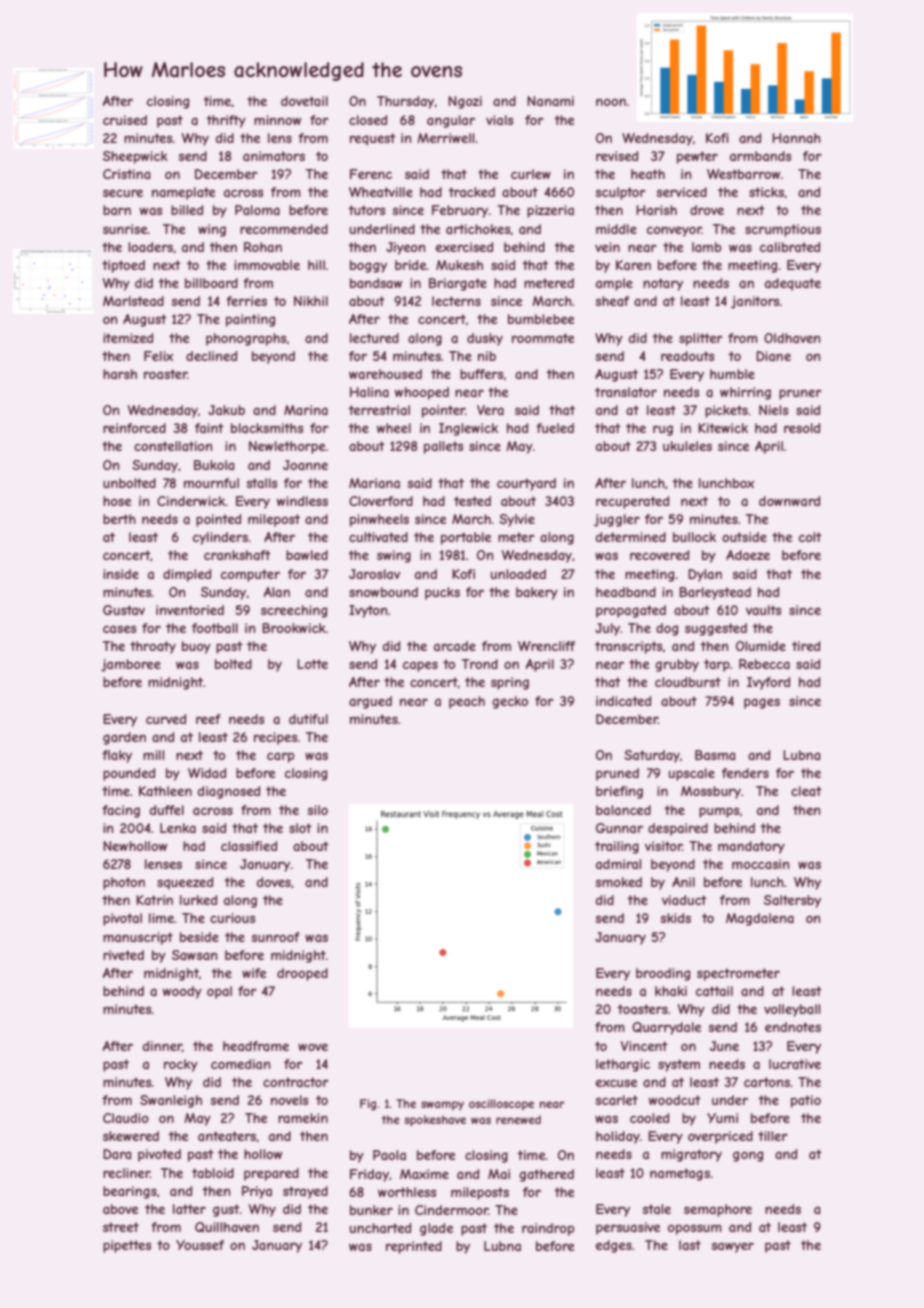  Describe the element at coordinates (793, 284) in the screenshot. I see `adequate` at that location.
